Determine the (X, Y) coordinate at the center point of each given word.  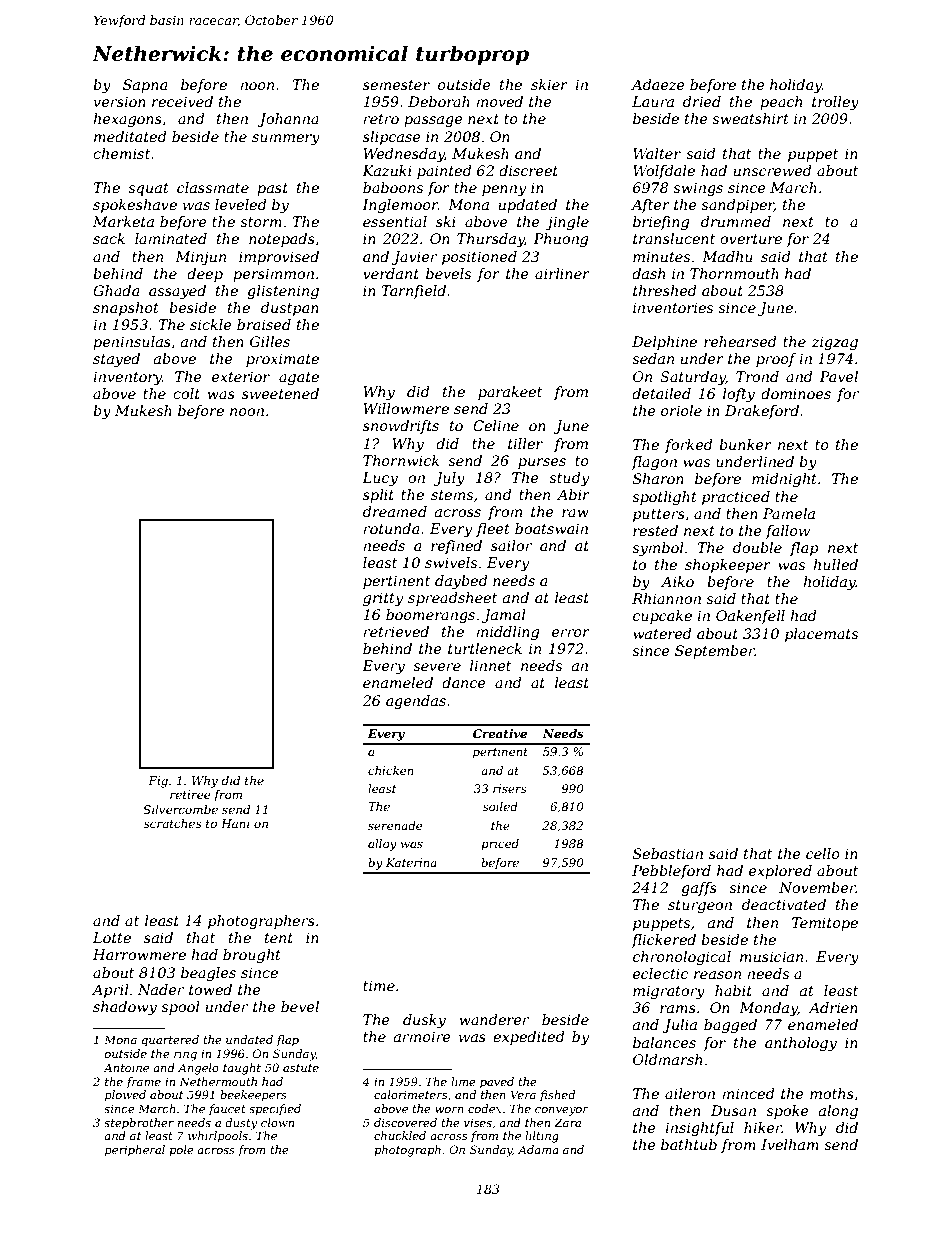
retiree (190, 794)
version (120, 101)
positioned (479, 258)
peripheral (135, 1151)
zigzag (835, 343)
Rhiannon (666, 598)
